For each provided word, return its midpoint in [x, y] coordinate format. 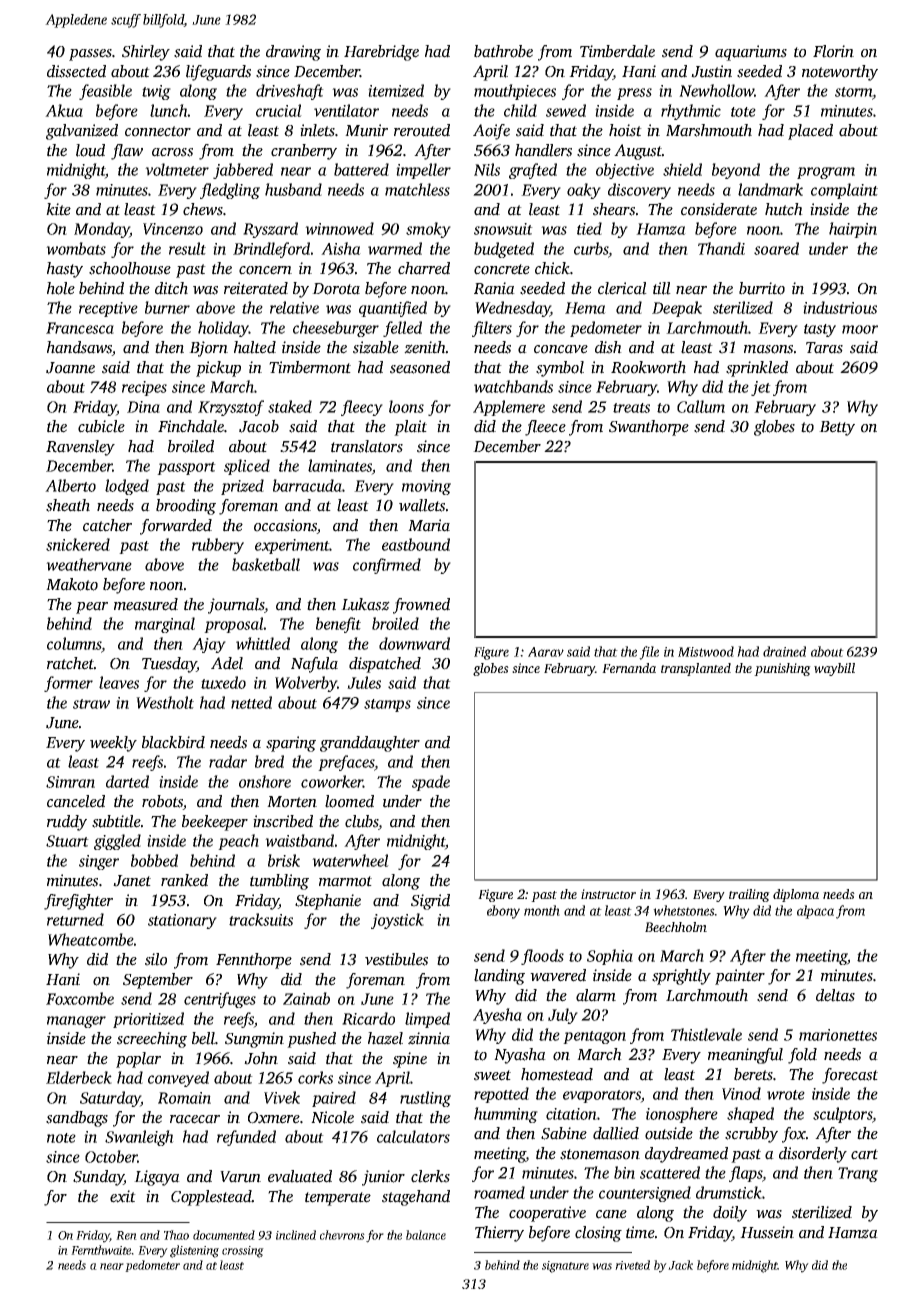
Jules [364, 682]
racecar [195, 1119]
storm [853, 92]
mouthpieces [515, 92]
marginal [165, 625]
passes [90, 55]
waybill [834, 669]
